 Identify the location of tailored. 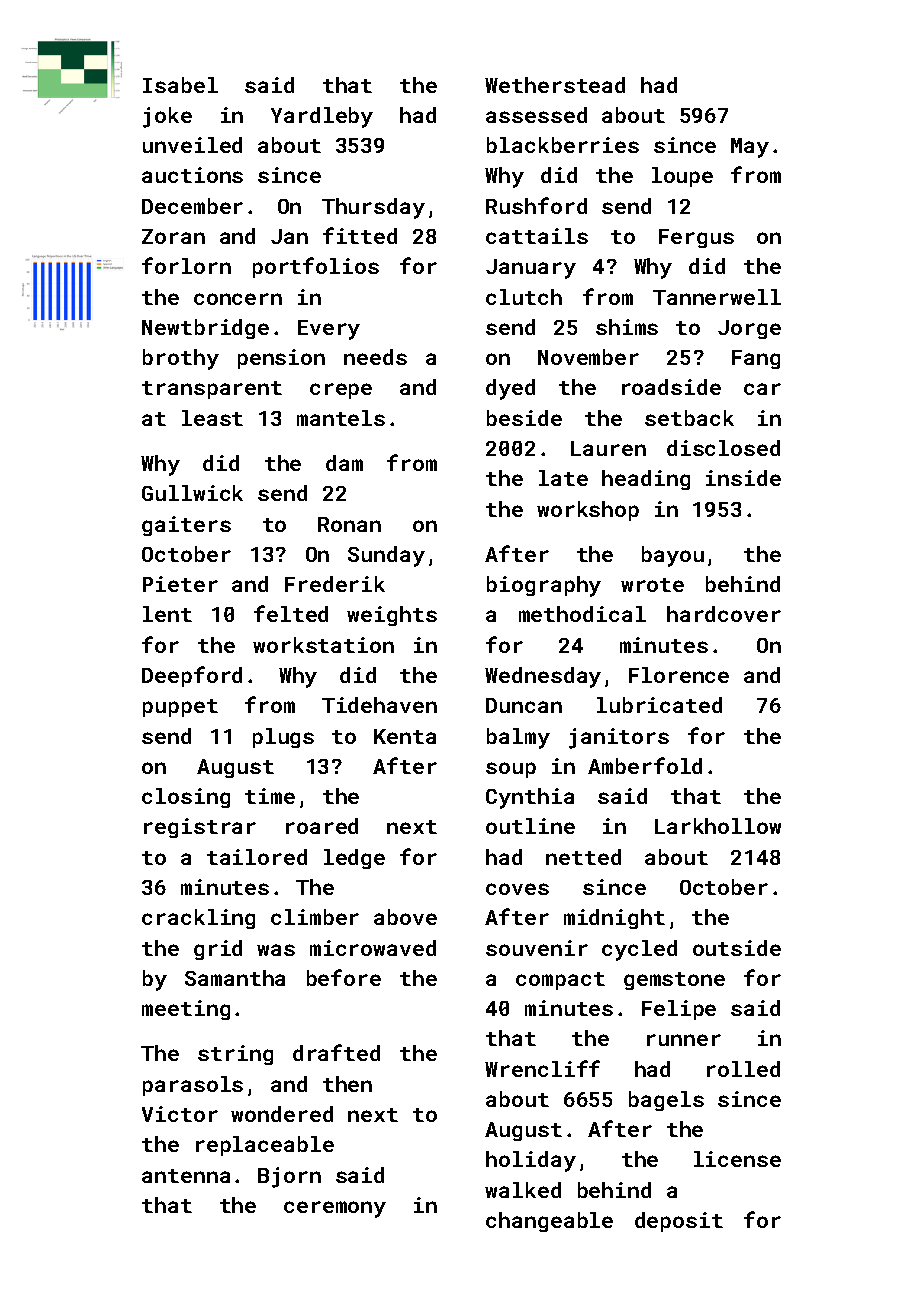
(257, 857).
